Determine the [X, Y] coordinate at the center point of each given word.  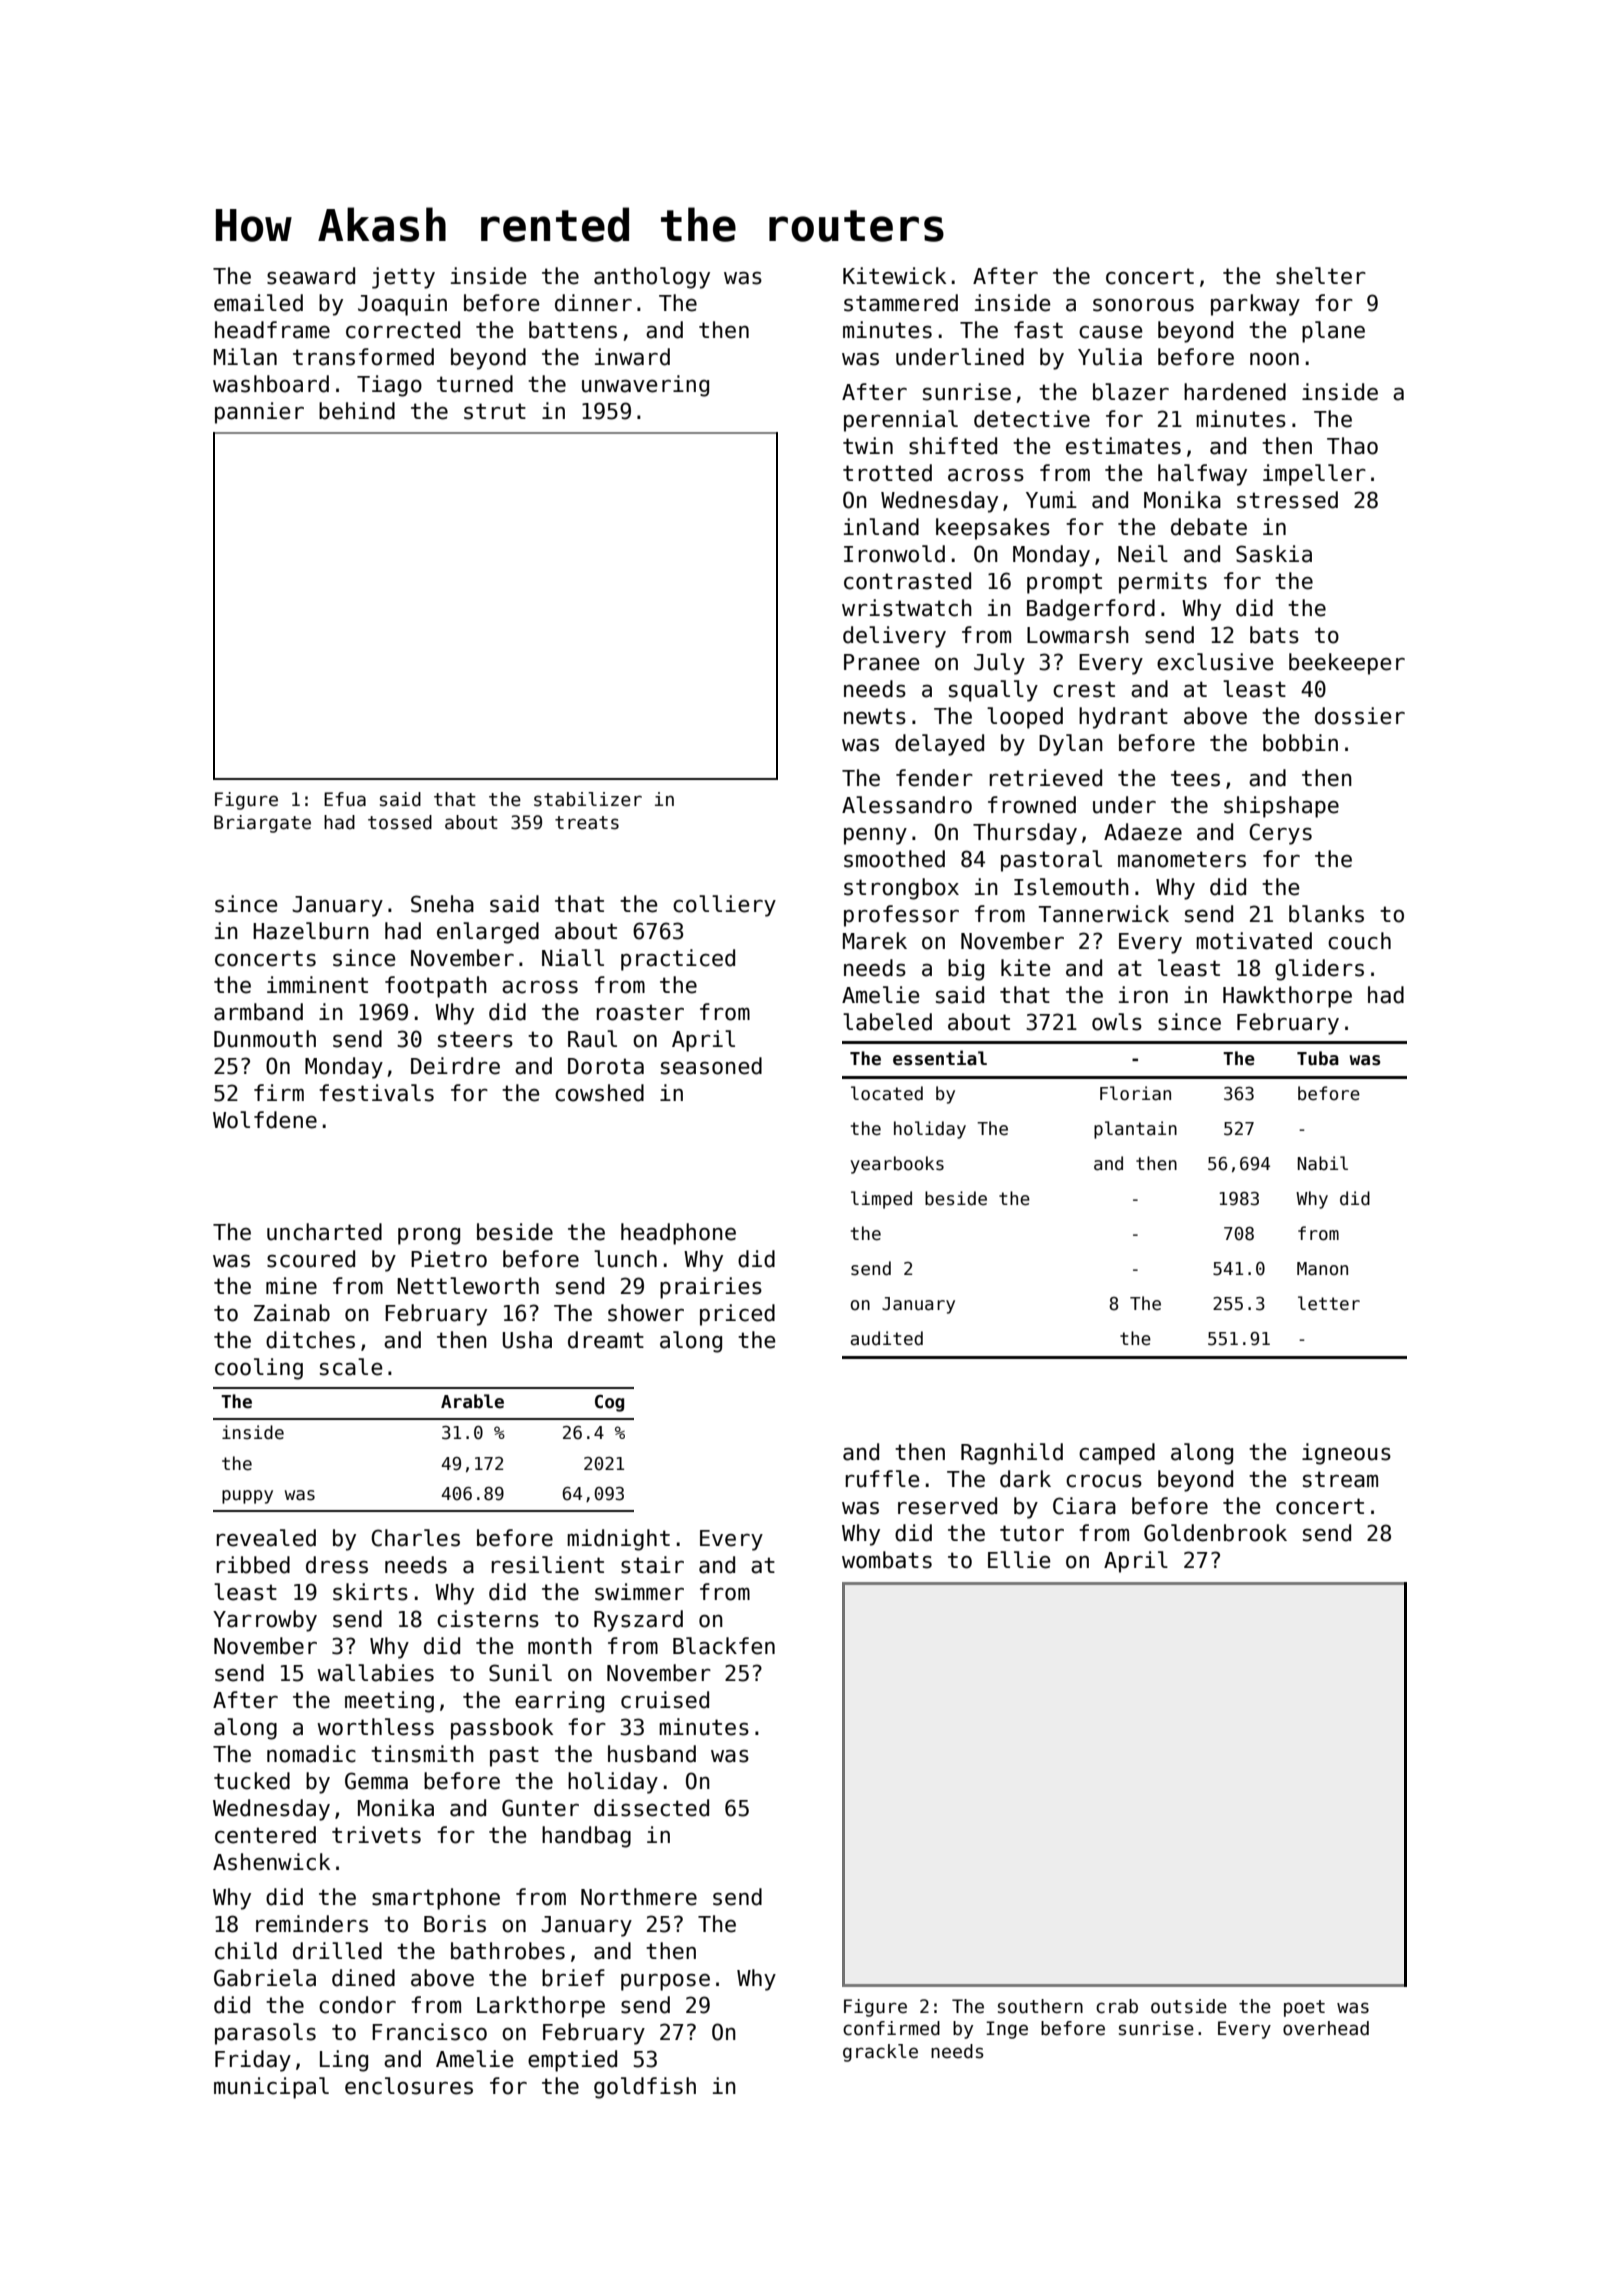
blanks [1326, 914]
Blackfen [724, 1646]
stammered [901, 303]
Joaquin [402, 305]
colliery [724, 906]
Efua [345, 799]
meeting [389, 1702]
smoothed [894, 859]
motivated [1254, 941]
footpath [436, 987]
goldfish [645, 2088]
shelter [1321, 276]
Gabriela [265, 1978]
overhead [1326, 2028]
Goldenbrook [1215, 1533]
